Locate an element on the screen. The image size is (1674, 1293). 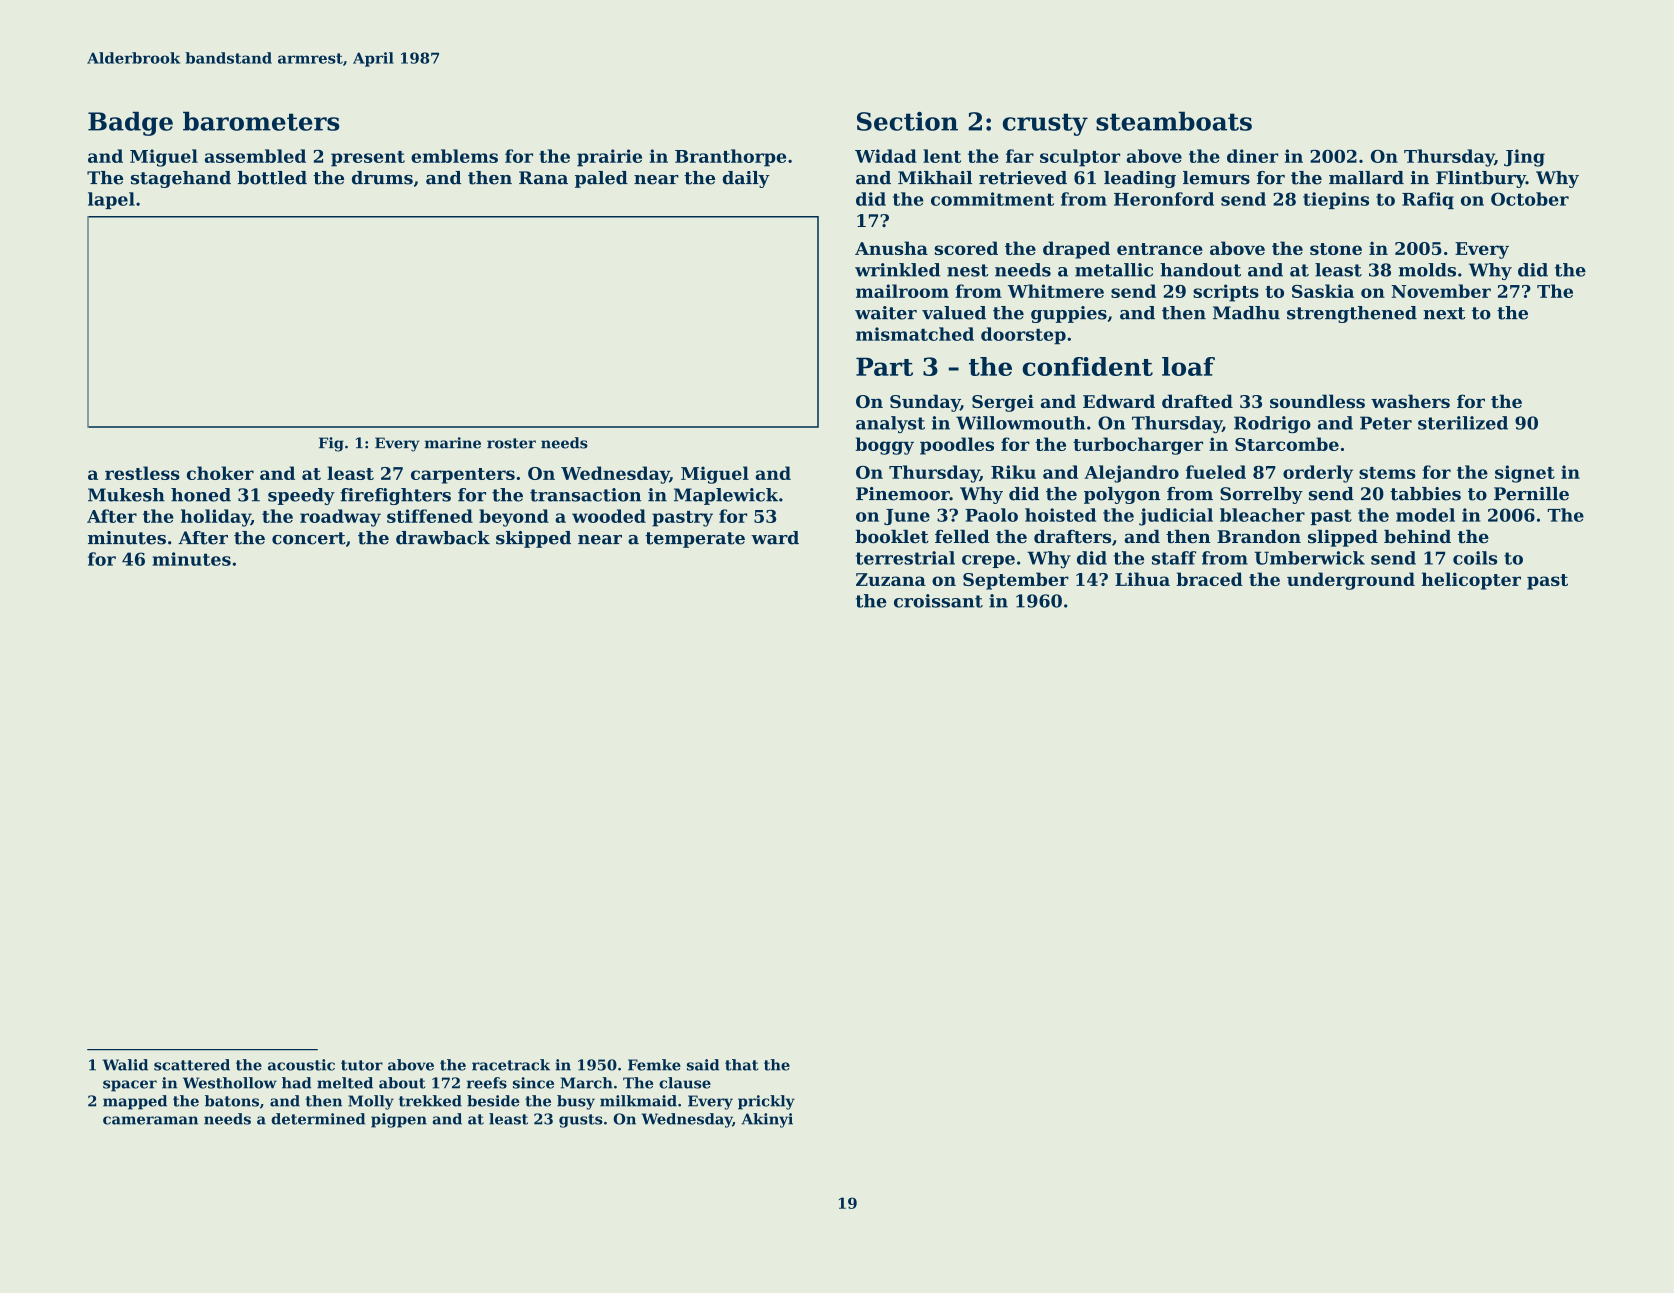
roster is located at coordinates (511, 443).
